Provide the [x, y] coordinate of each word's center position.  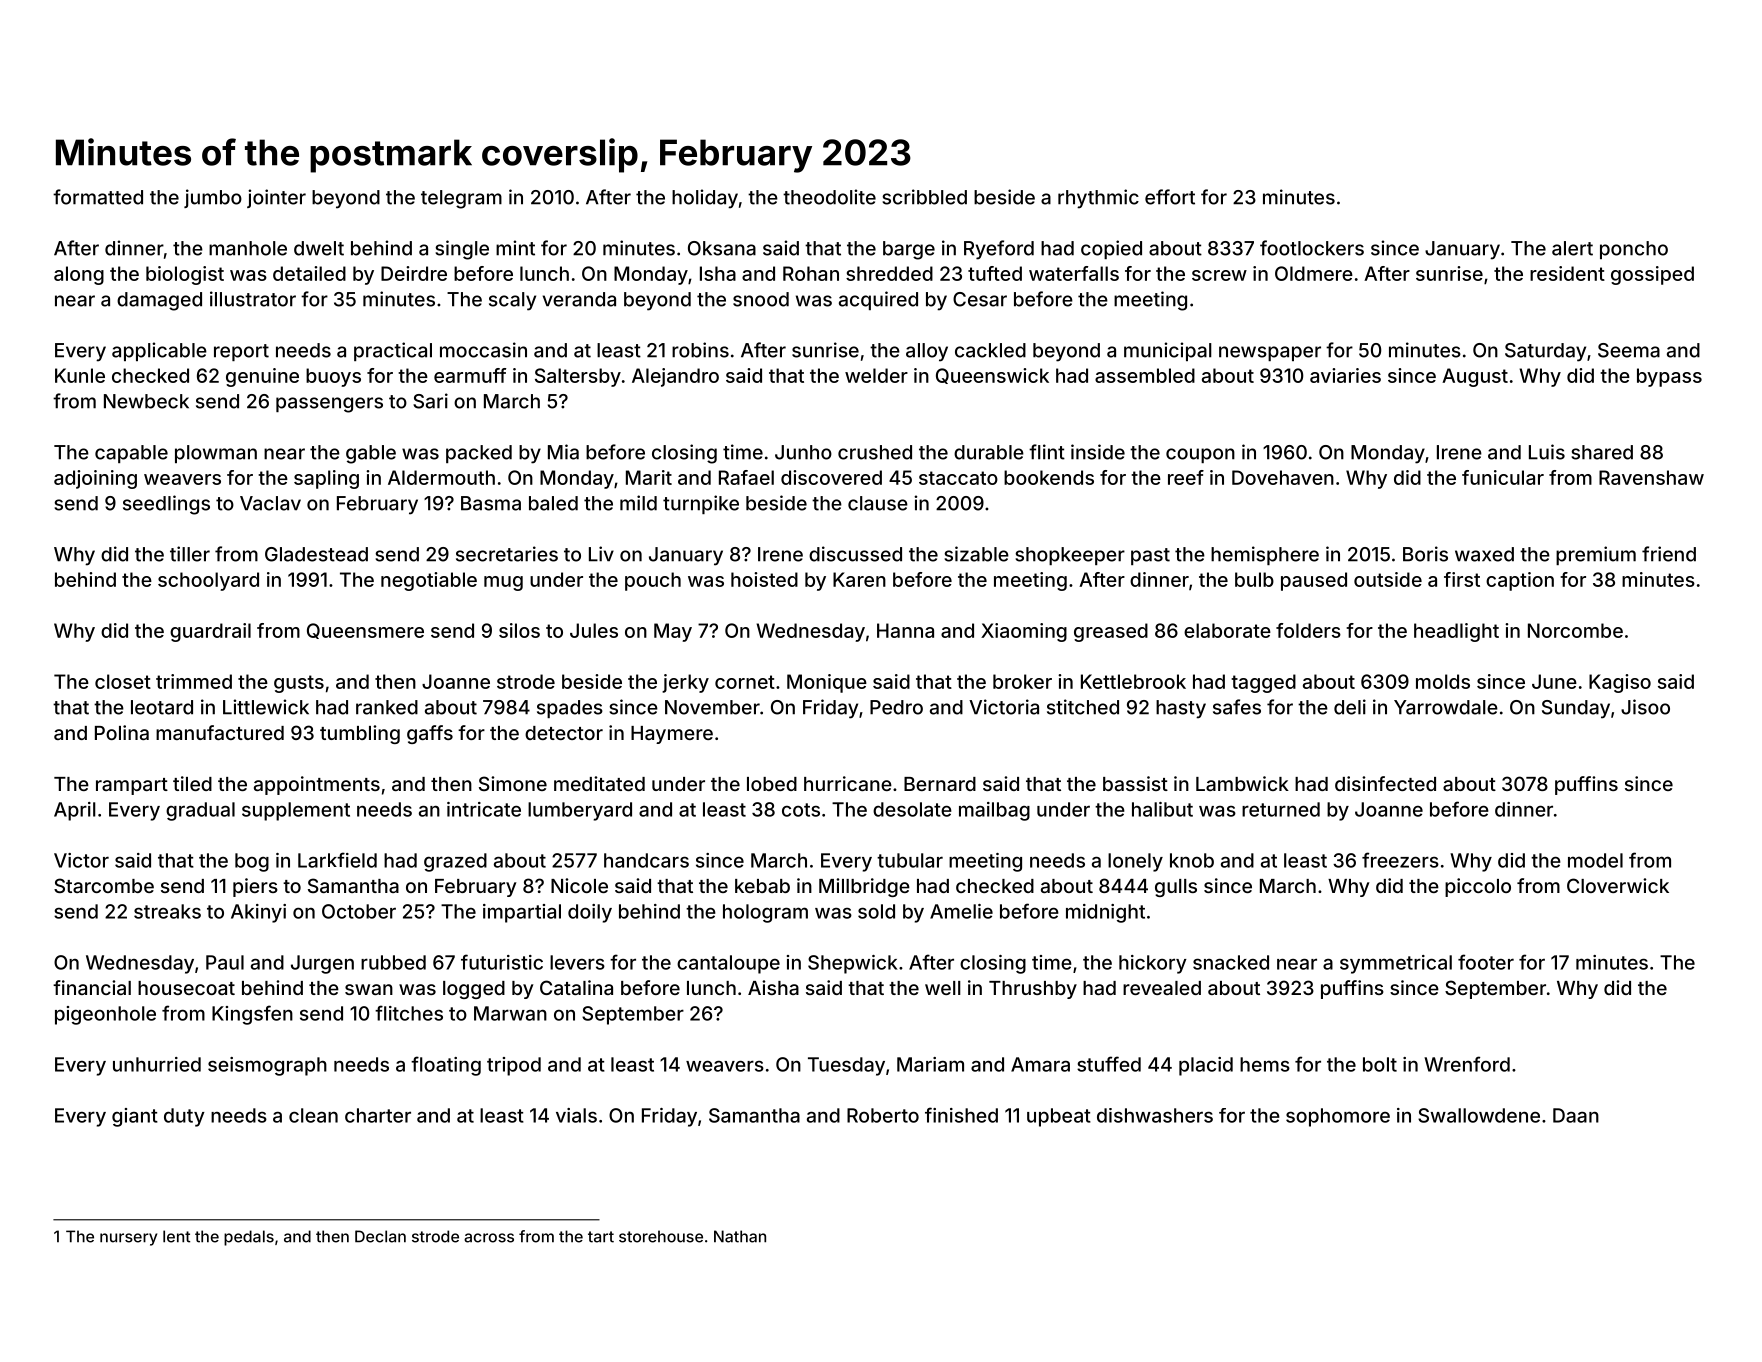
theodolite [829, 197]
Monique [827, 683]
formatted [98, 197]
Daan [1576, 1115]
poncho [1634, 250]
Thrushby [1033, 990]
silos [519, 630]
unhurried [157, 1064]
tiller [190, 554]
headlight [1456, 632]
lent [176, 1236]
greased [1111, 632]
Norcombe [1575, 630]
